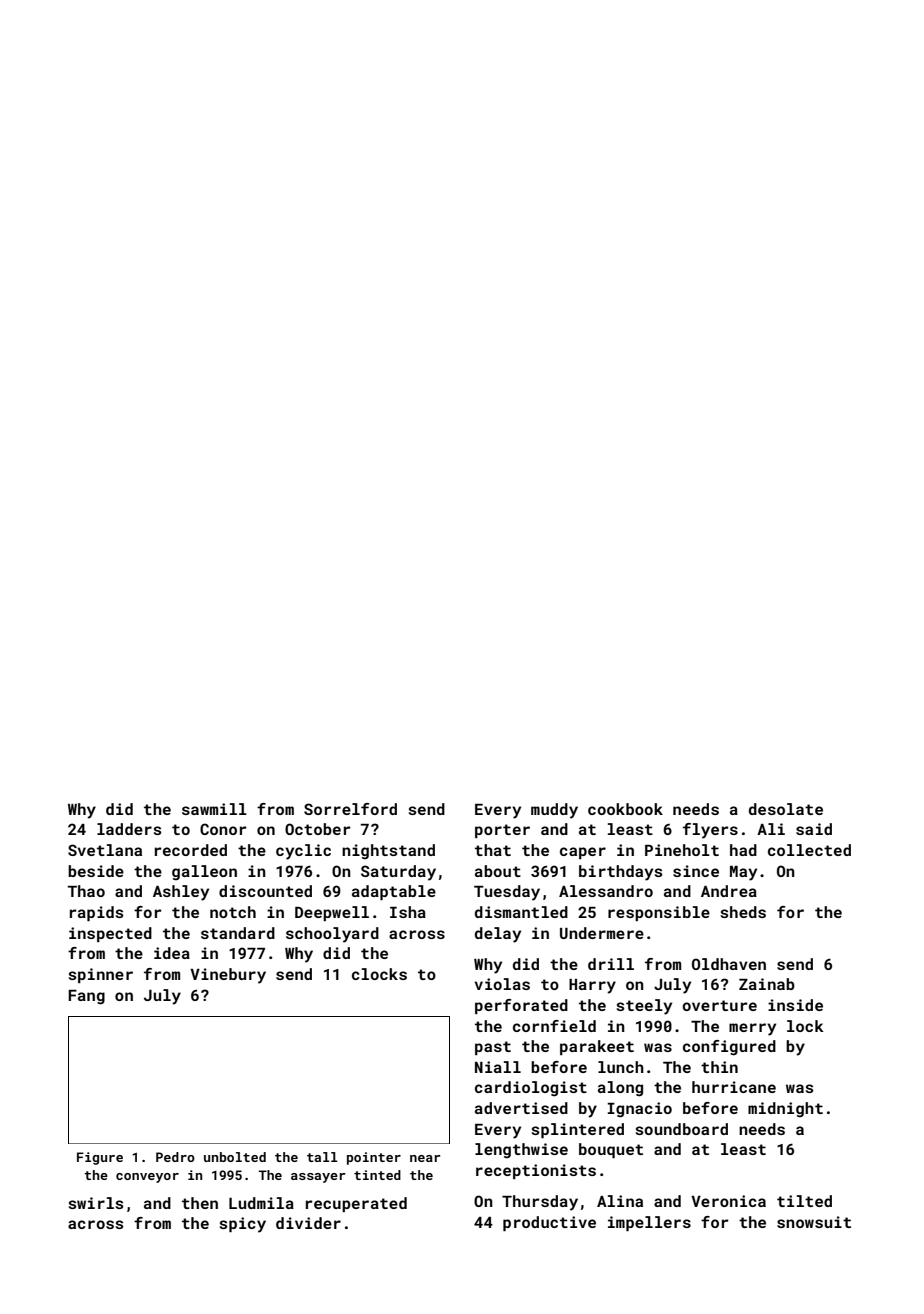  I want to click on Vinebury, so click(228, 976).
